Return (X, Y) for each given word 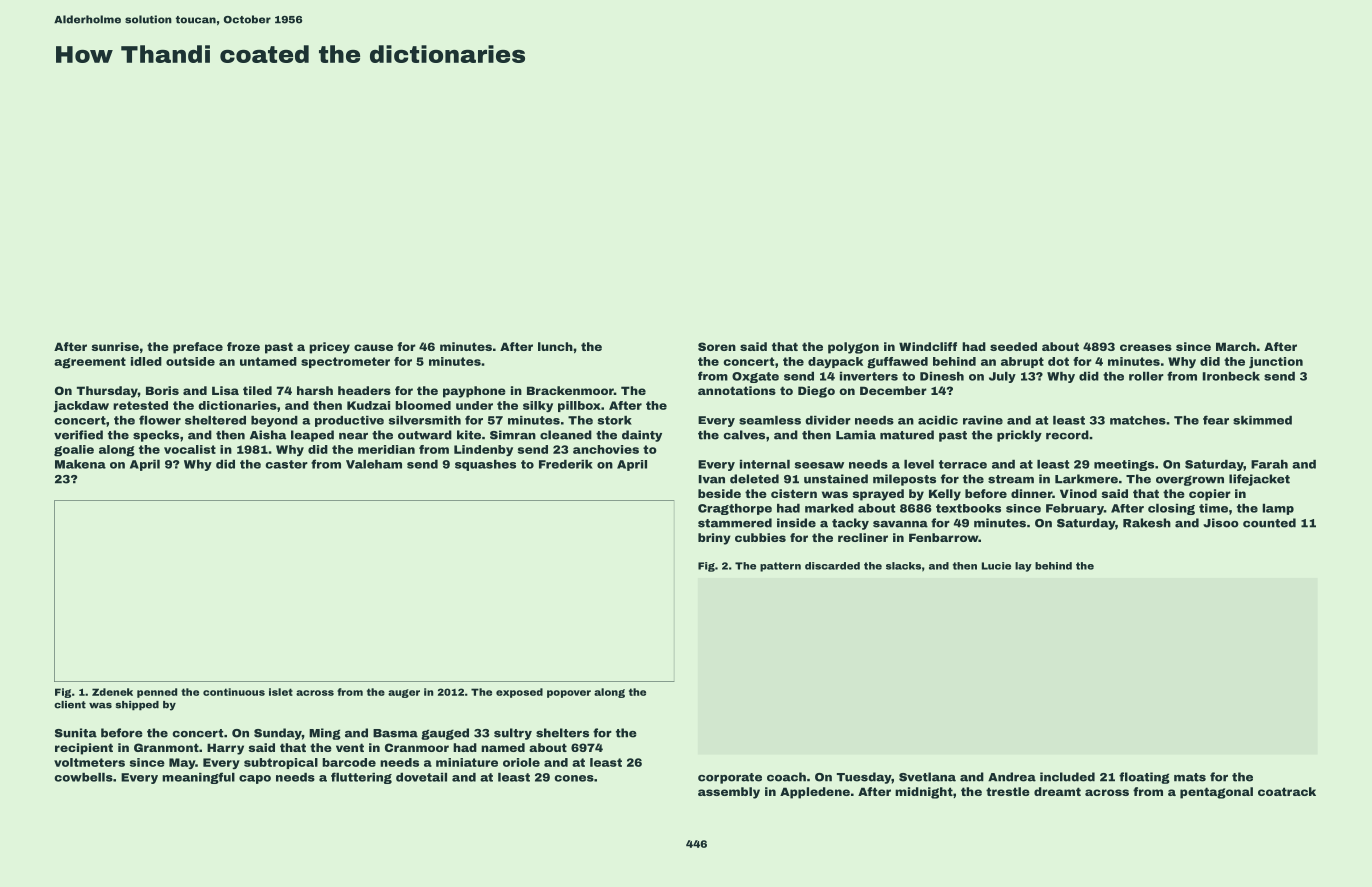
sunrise (115, 346)
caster (286, 464)
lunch (555, 346)
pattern (780, 567)
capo (255, 779)
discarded (832, 566)
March (1236, 346)
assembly (729, 793)
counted (1269, 523)
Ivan (712, 479)
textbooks (968, 508)
